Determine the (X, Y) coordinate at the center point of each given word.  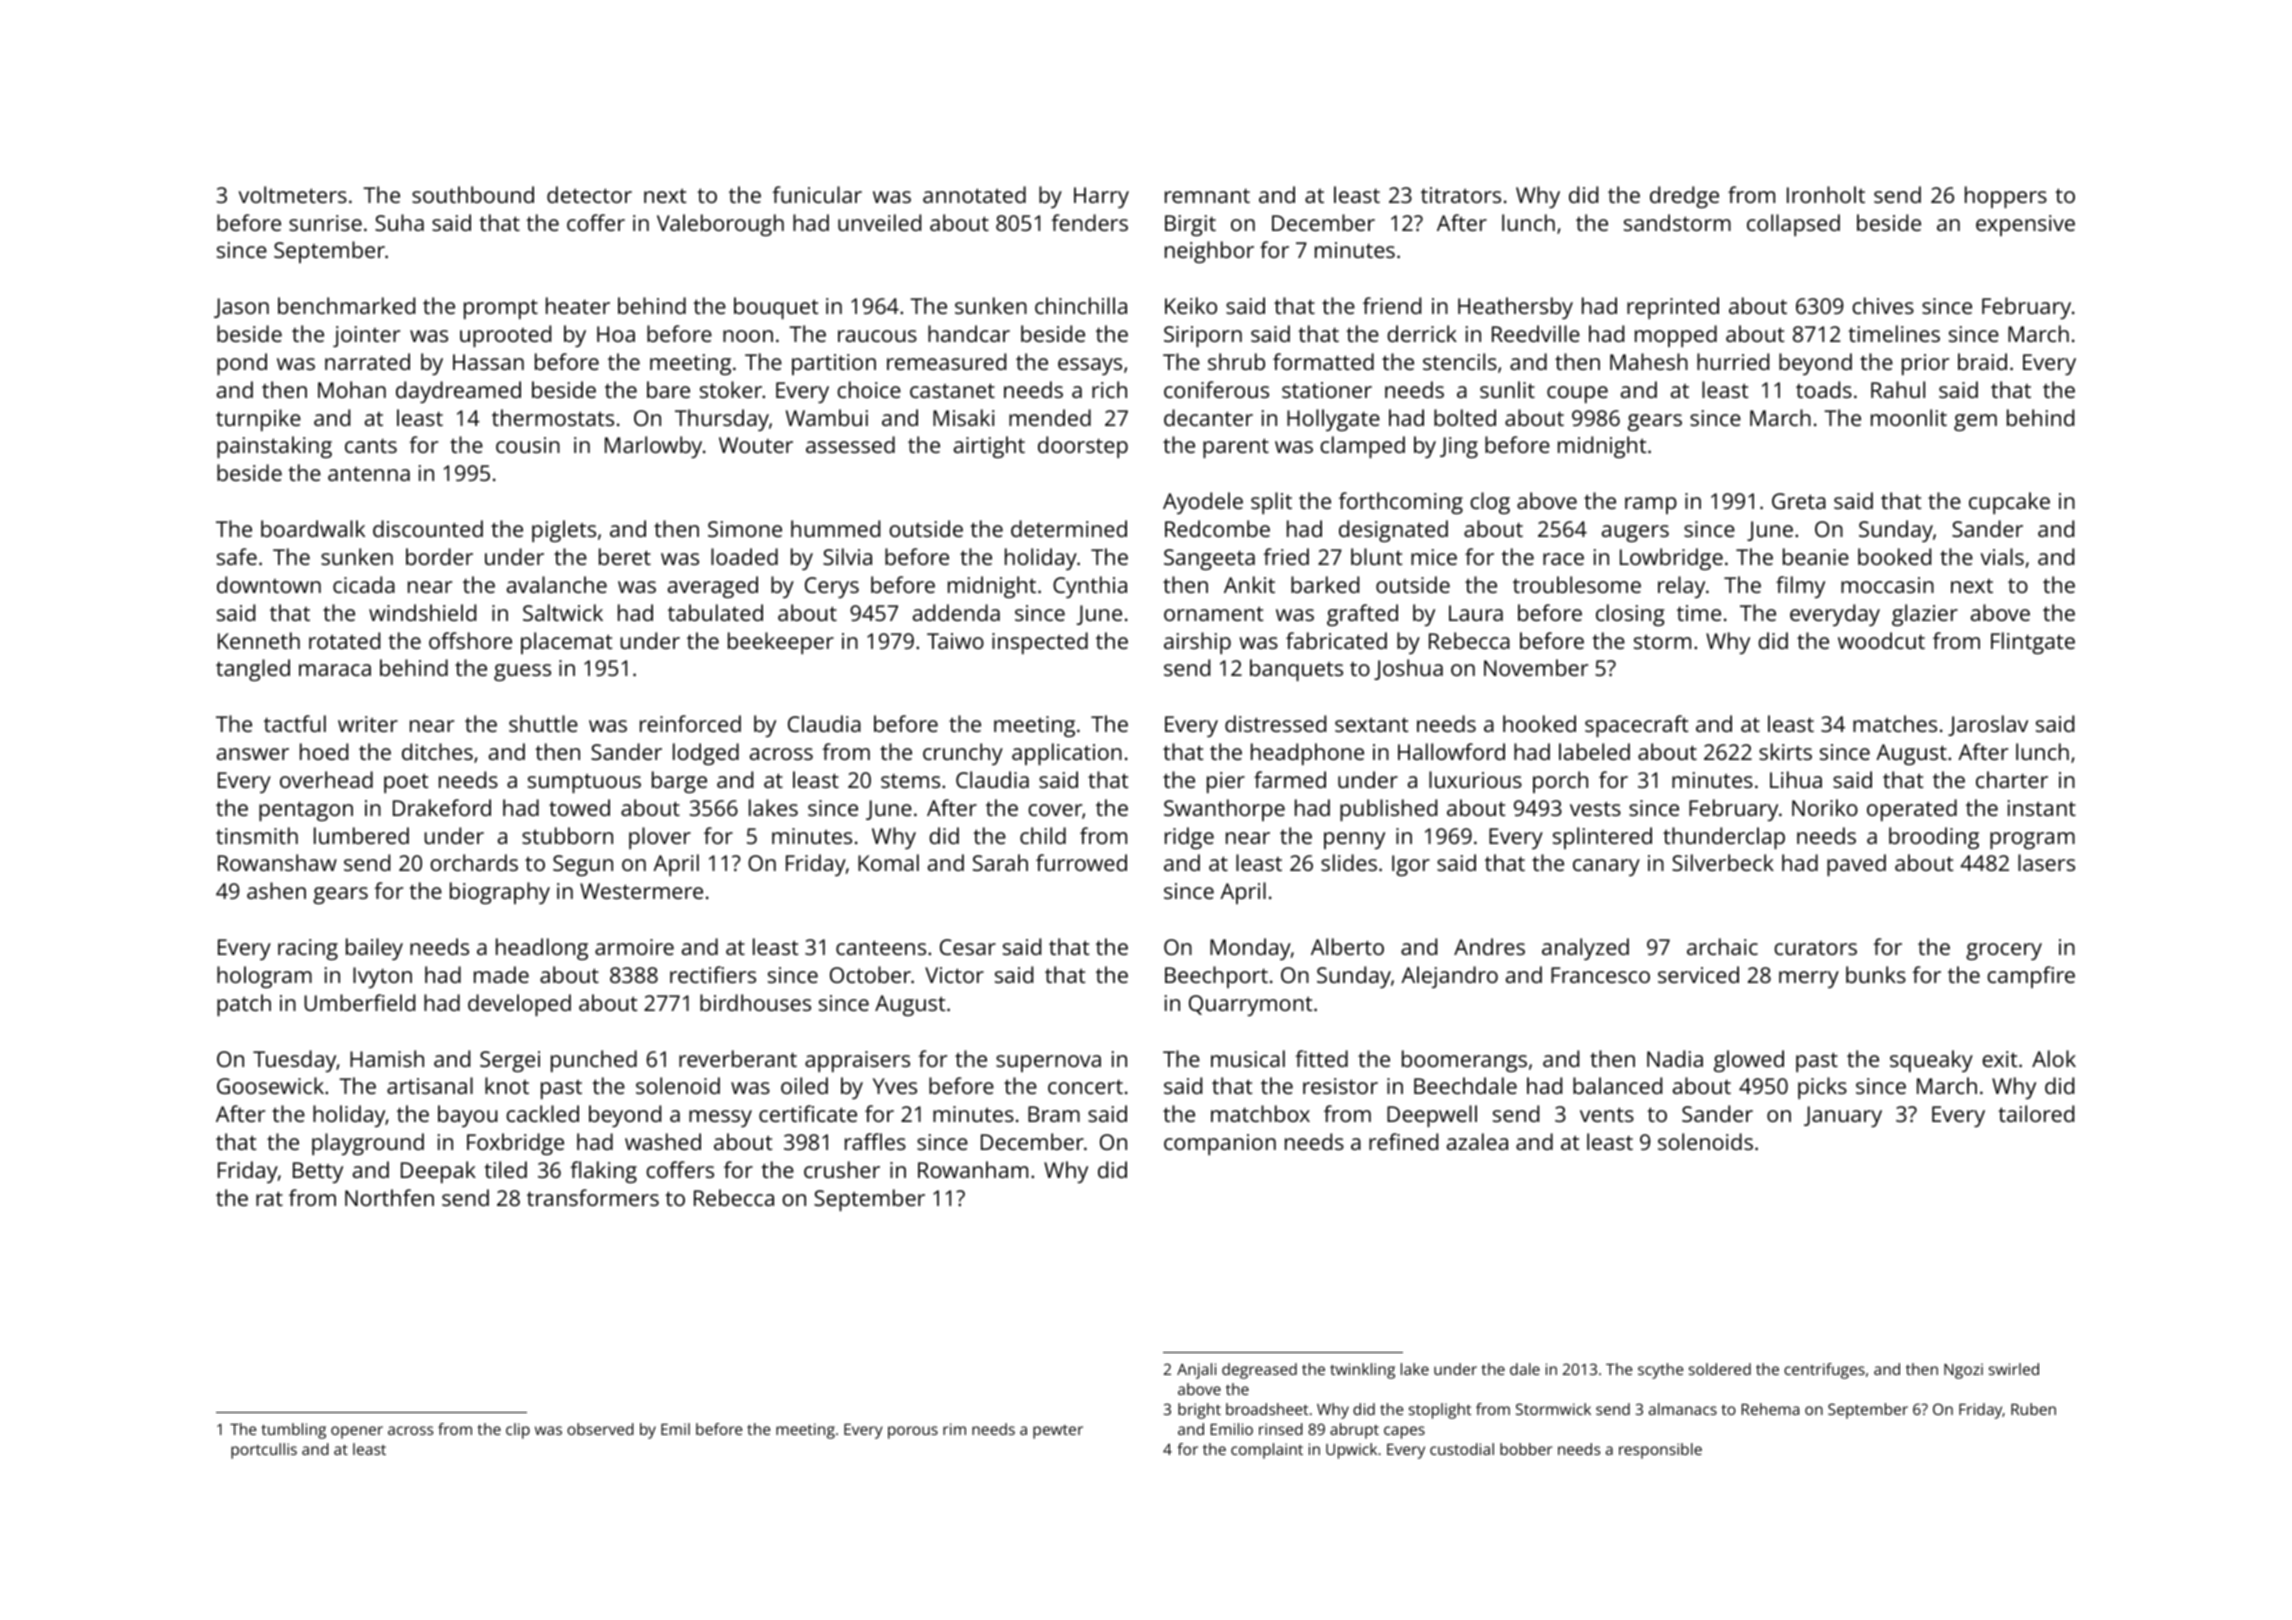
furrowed (1081, 862)
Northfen (389, 1197)
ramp (1651, 505)
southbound (473, 194)
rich (1109, 389)
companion (1220, 1144)
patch (244, 1005)
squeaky (1931, 1061)
